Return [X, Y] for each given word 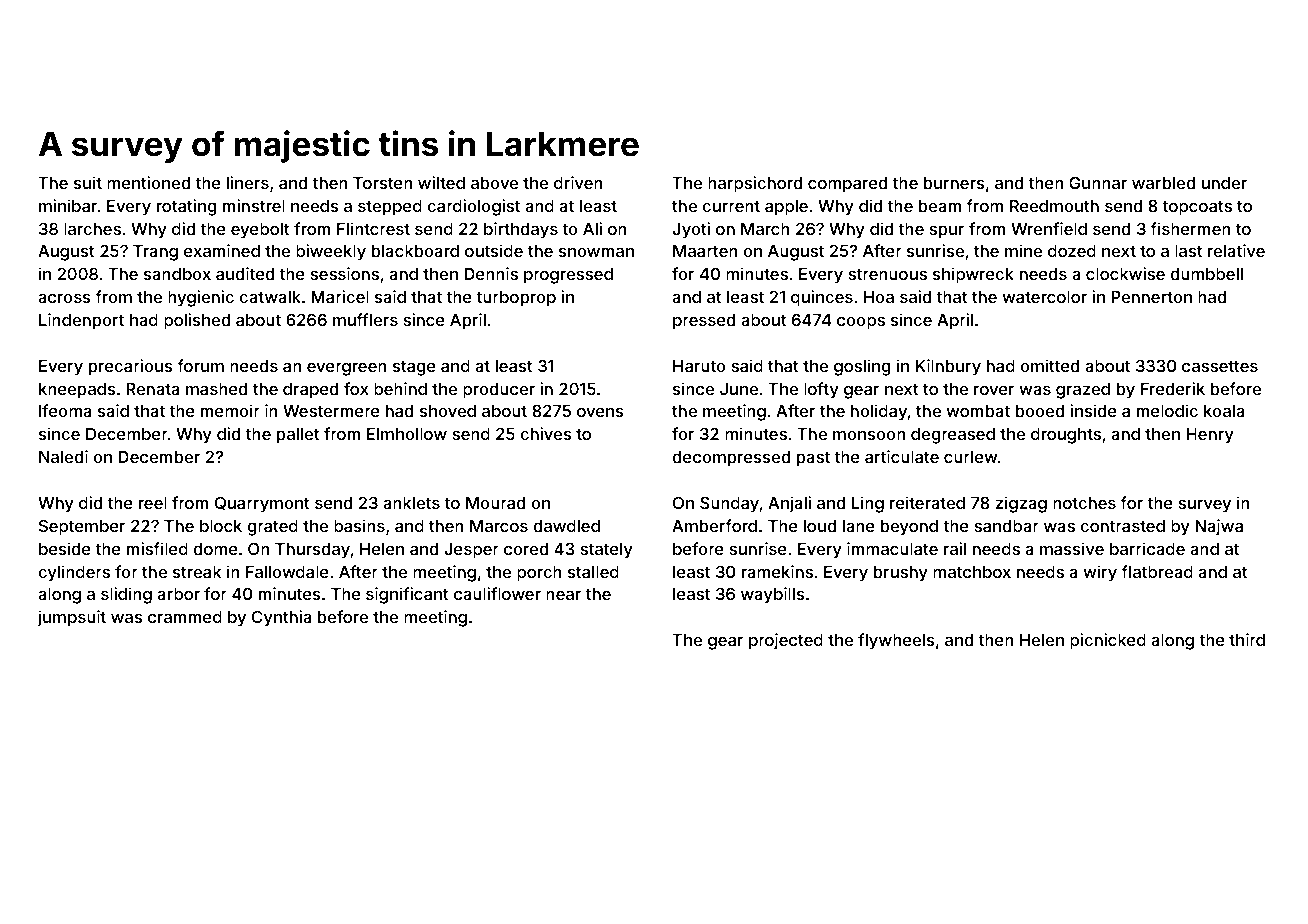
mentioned [148, 182]
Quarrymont [262, 504]
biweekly [331, 252]
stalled [593, 572]
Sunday [730, 504]
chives [546, 433]
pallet [298, 436]
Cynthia [282, 618]
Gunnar [1098, 182]
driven [578, 182]
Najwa [1219, 527]
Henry [1210, 436]
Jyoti [691, 230]
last [1189, 251]
